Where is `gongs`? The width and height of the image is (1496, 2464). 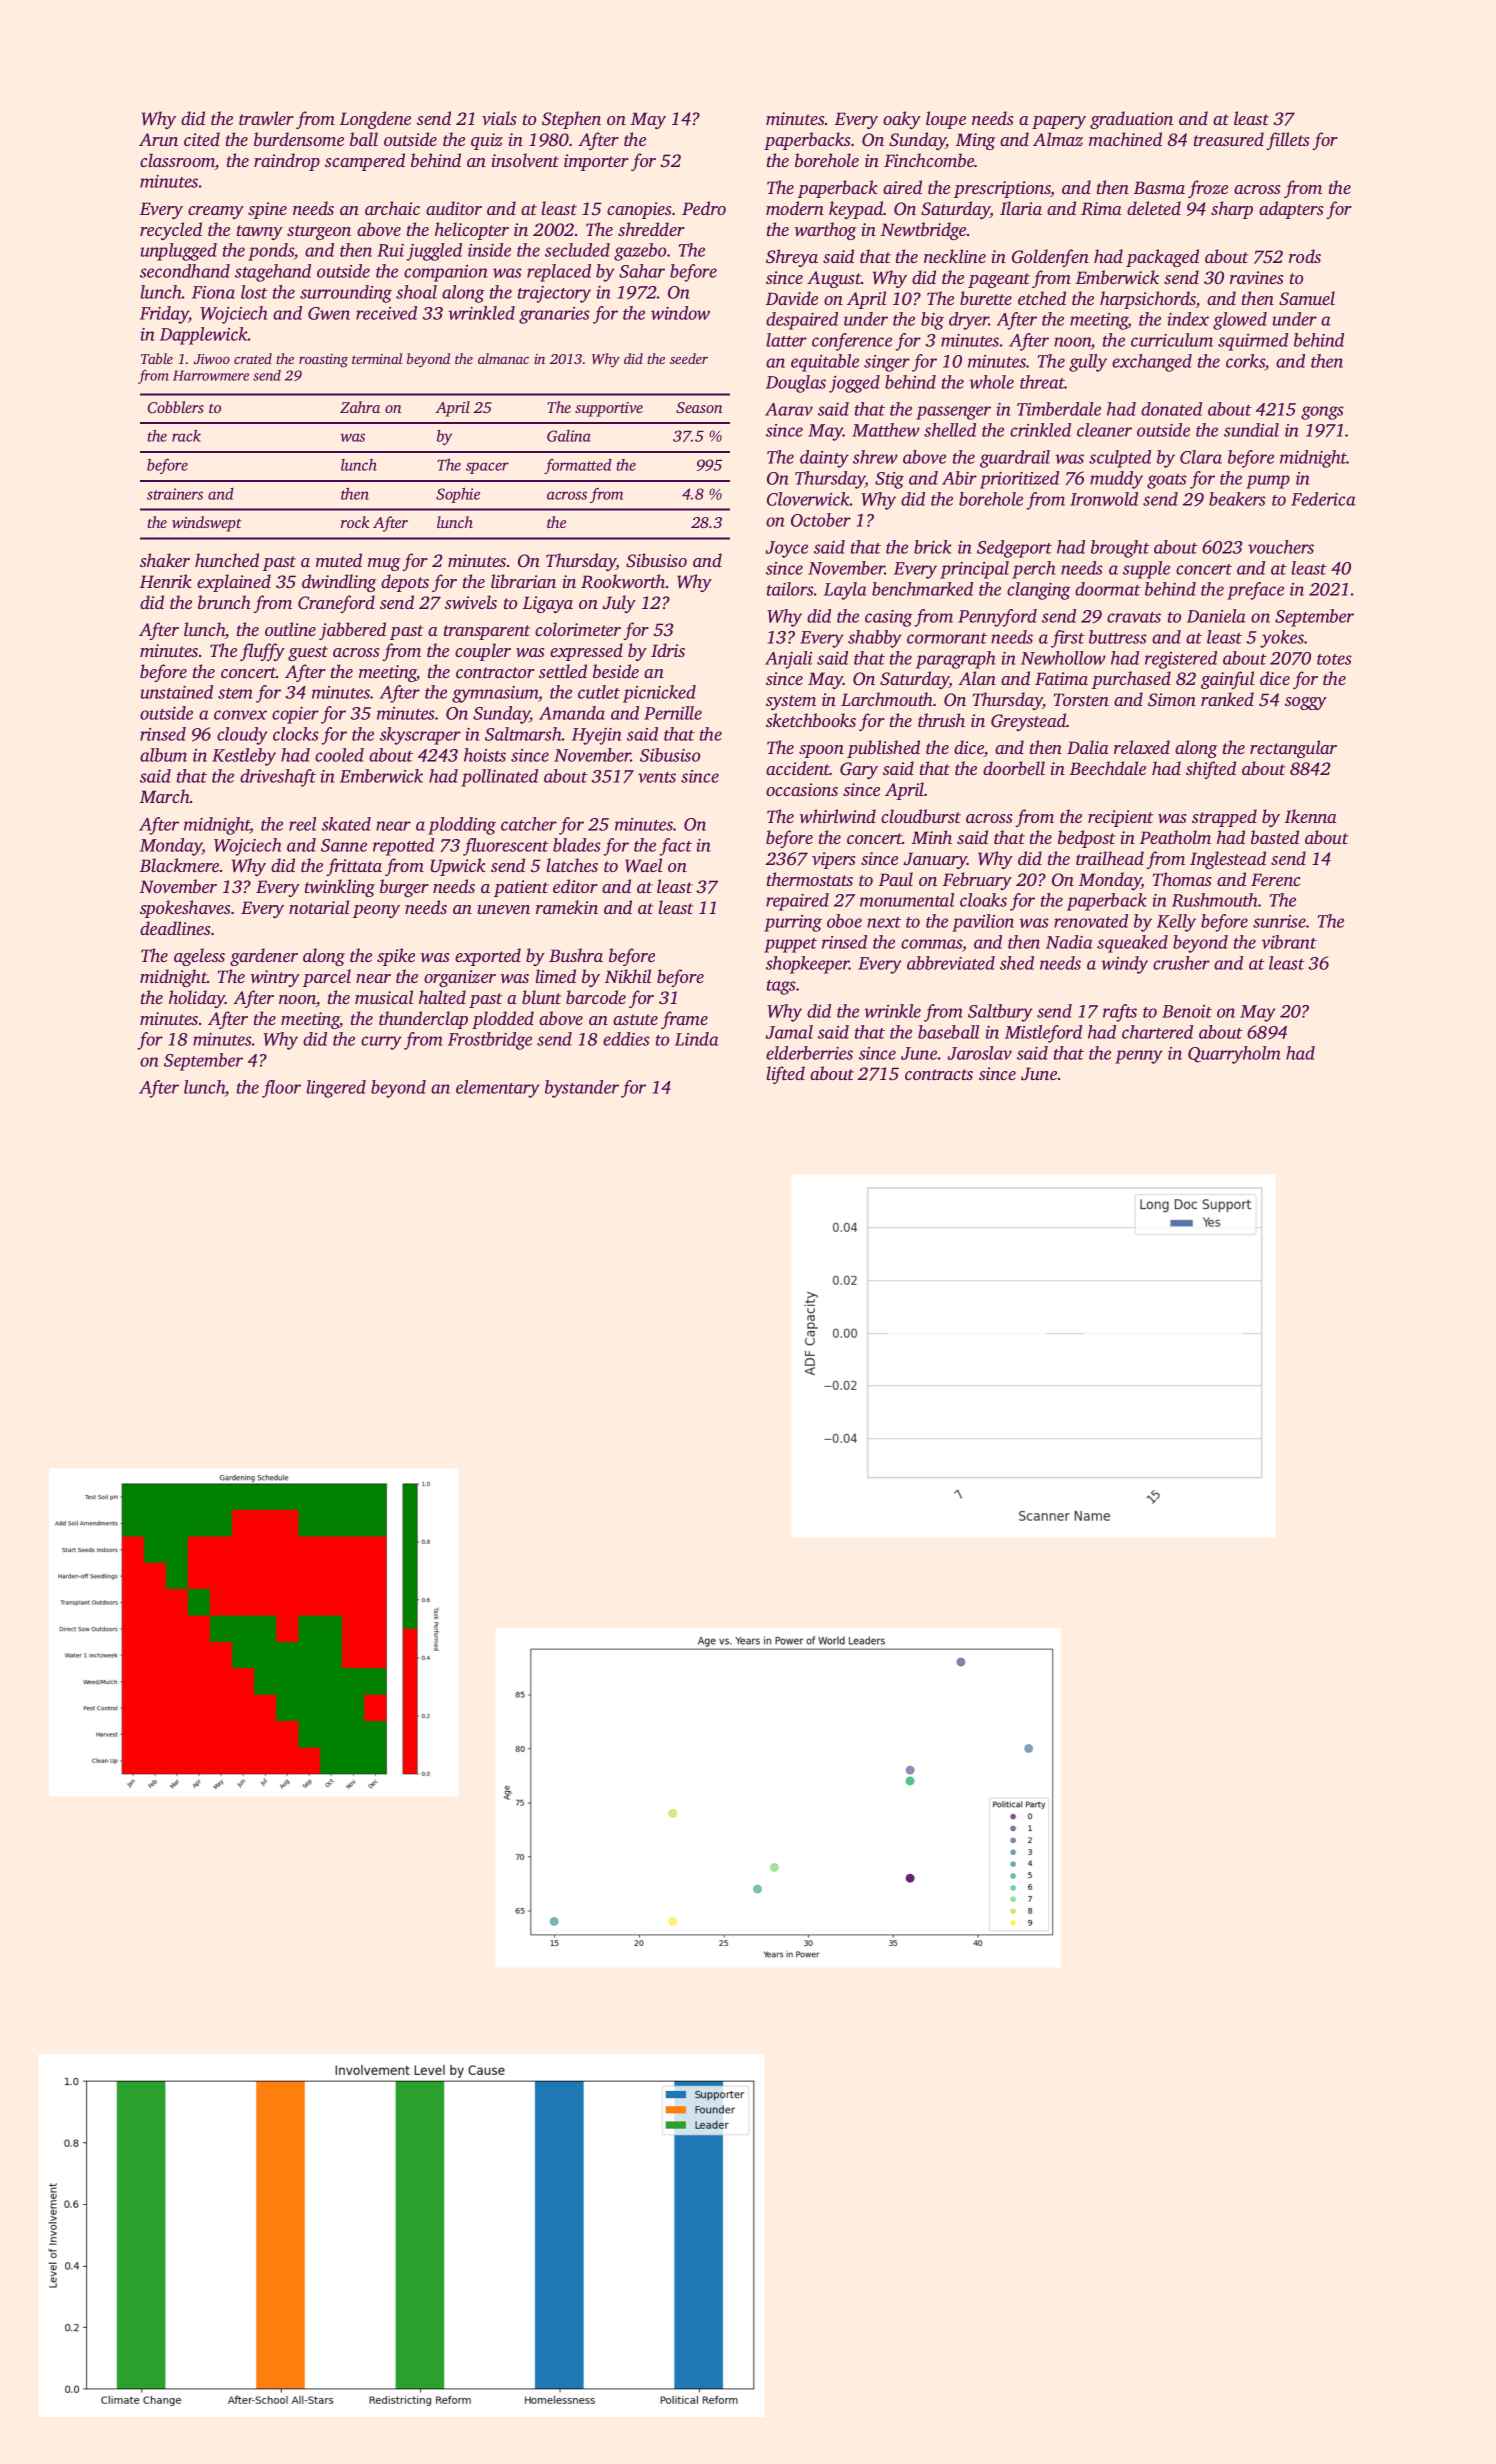
gongs is located at coordinates (1322, 413).
